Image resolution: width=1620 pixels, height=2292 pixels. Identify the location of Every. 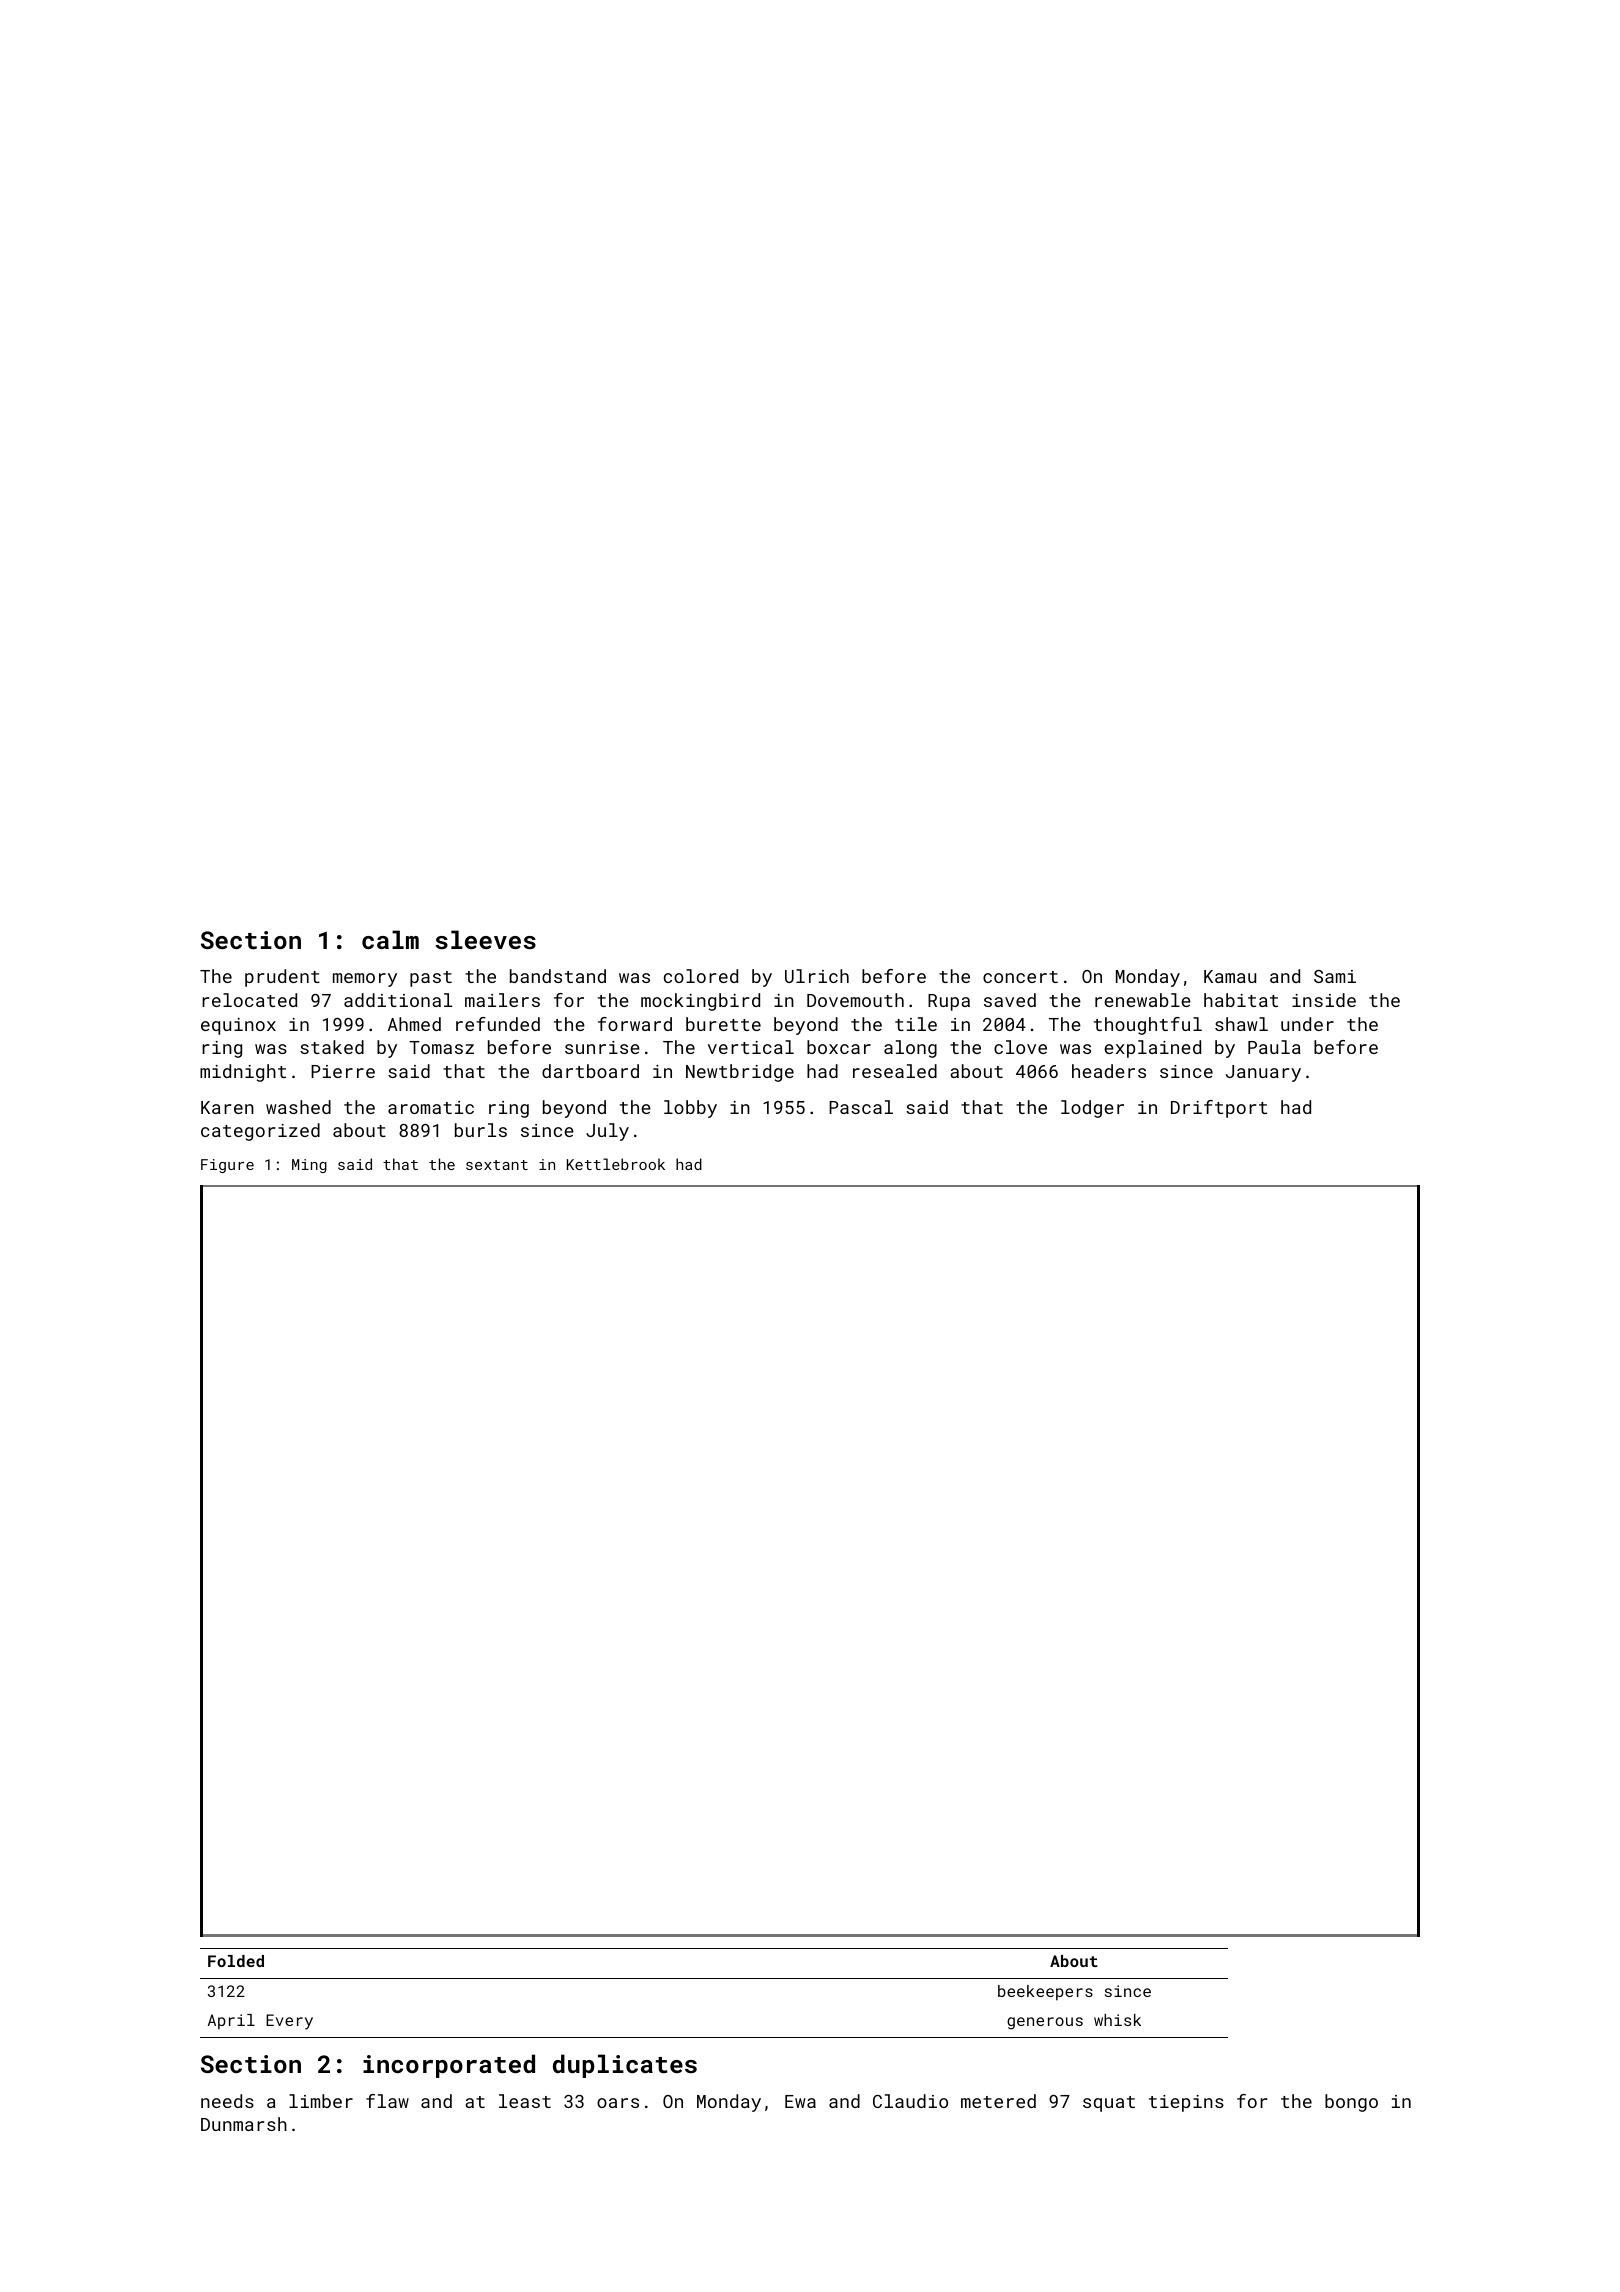
(289, 2022).
